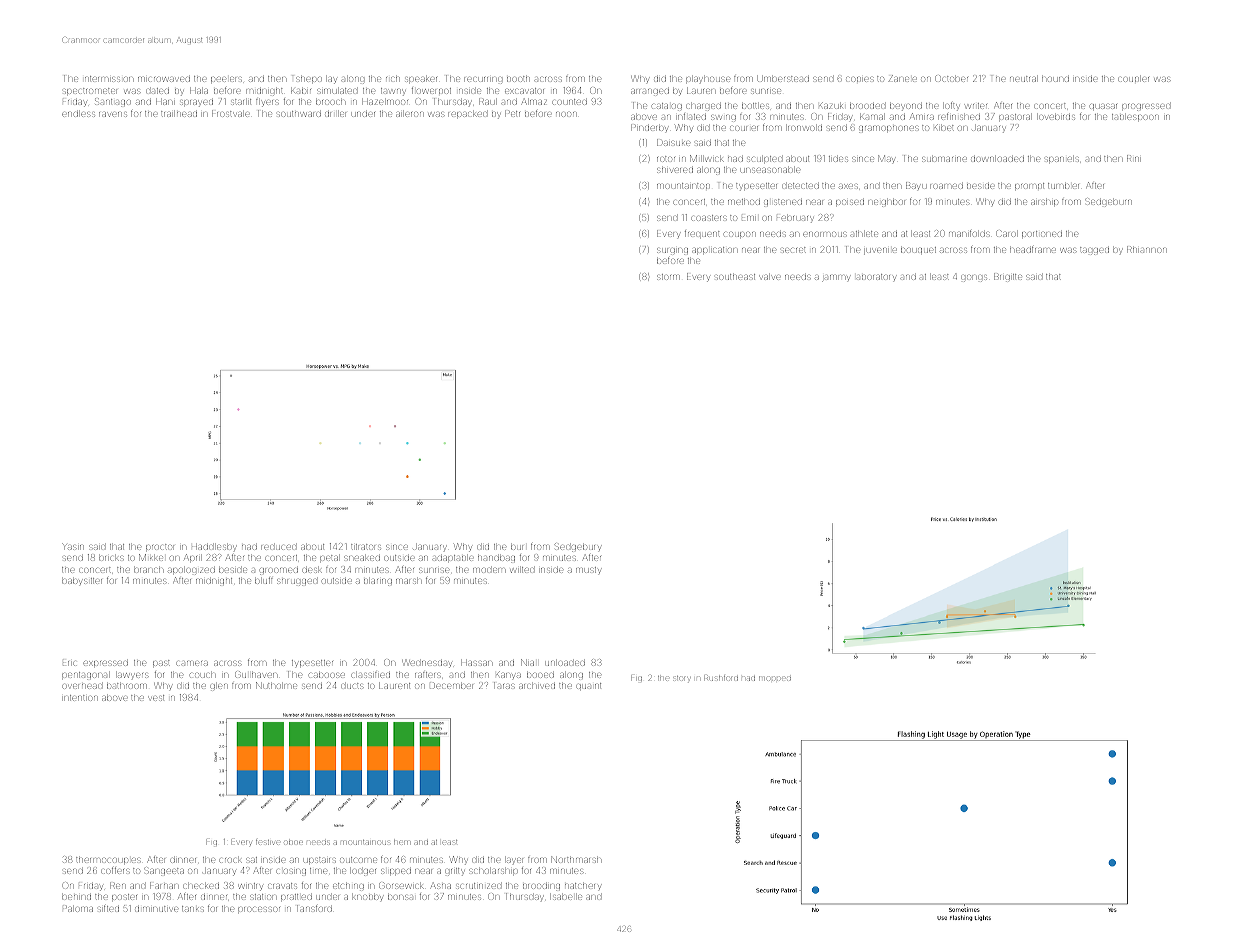  Describe the element at coordinates (902, 78) in the page. I see `Zanele` at that location.
